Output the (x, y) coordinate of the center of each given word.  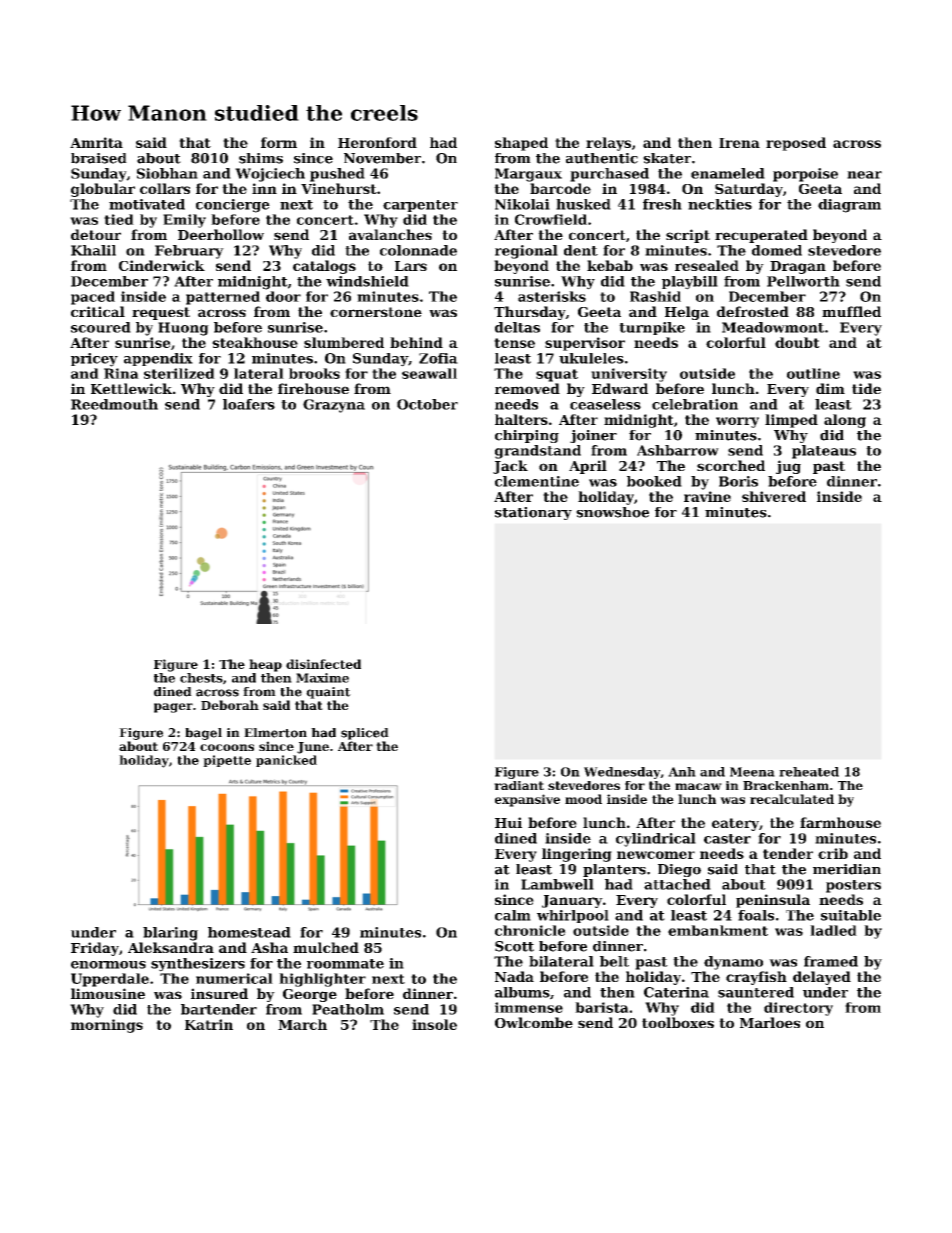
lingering (577, 855)
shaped (521, 144)
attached (677, 884)
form (279, 142)
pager (173, 708)
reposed (796, 144)
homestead (249, 932)
